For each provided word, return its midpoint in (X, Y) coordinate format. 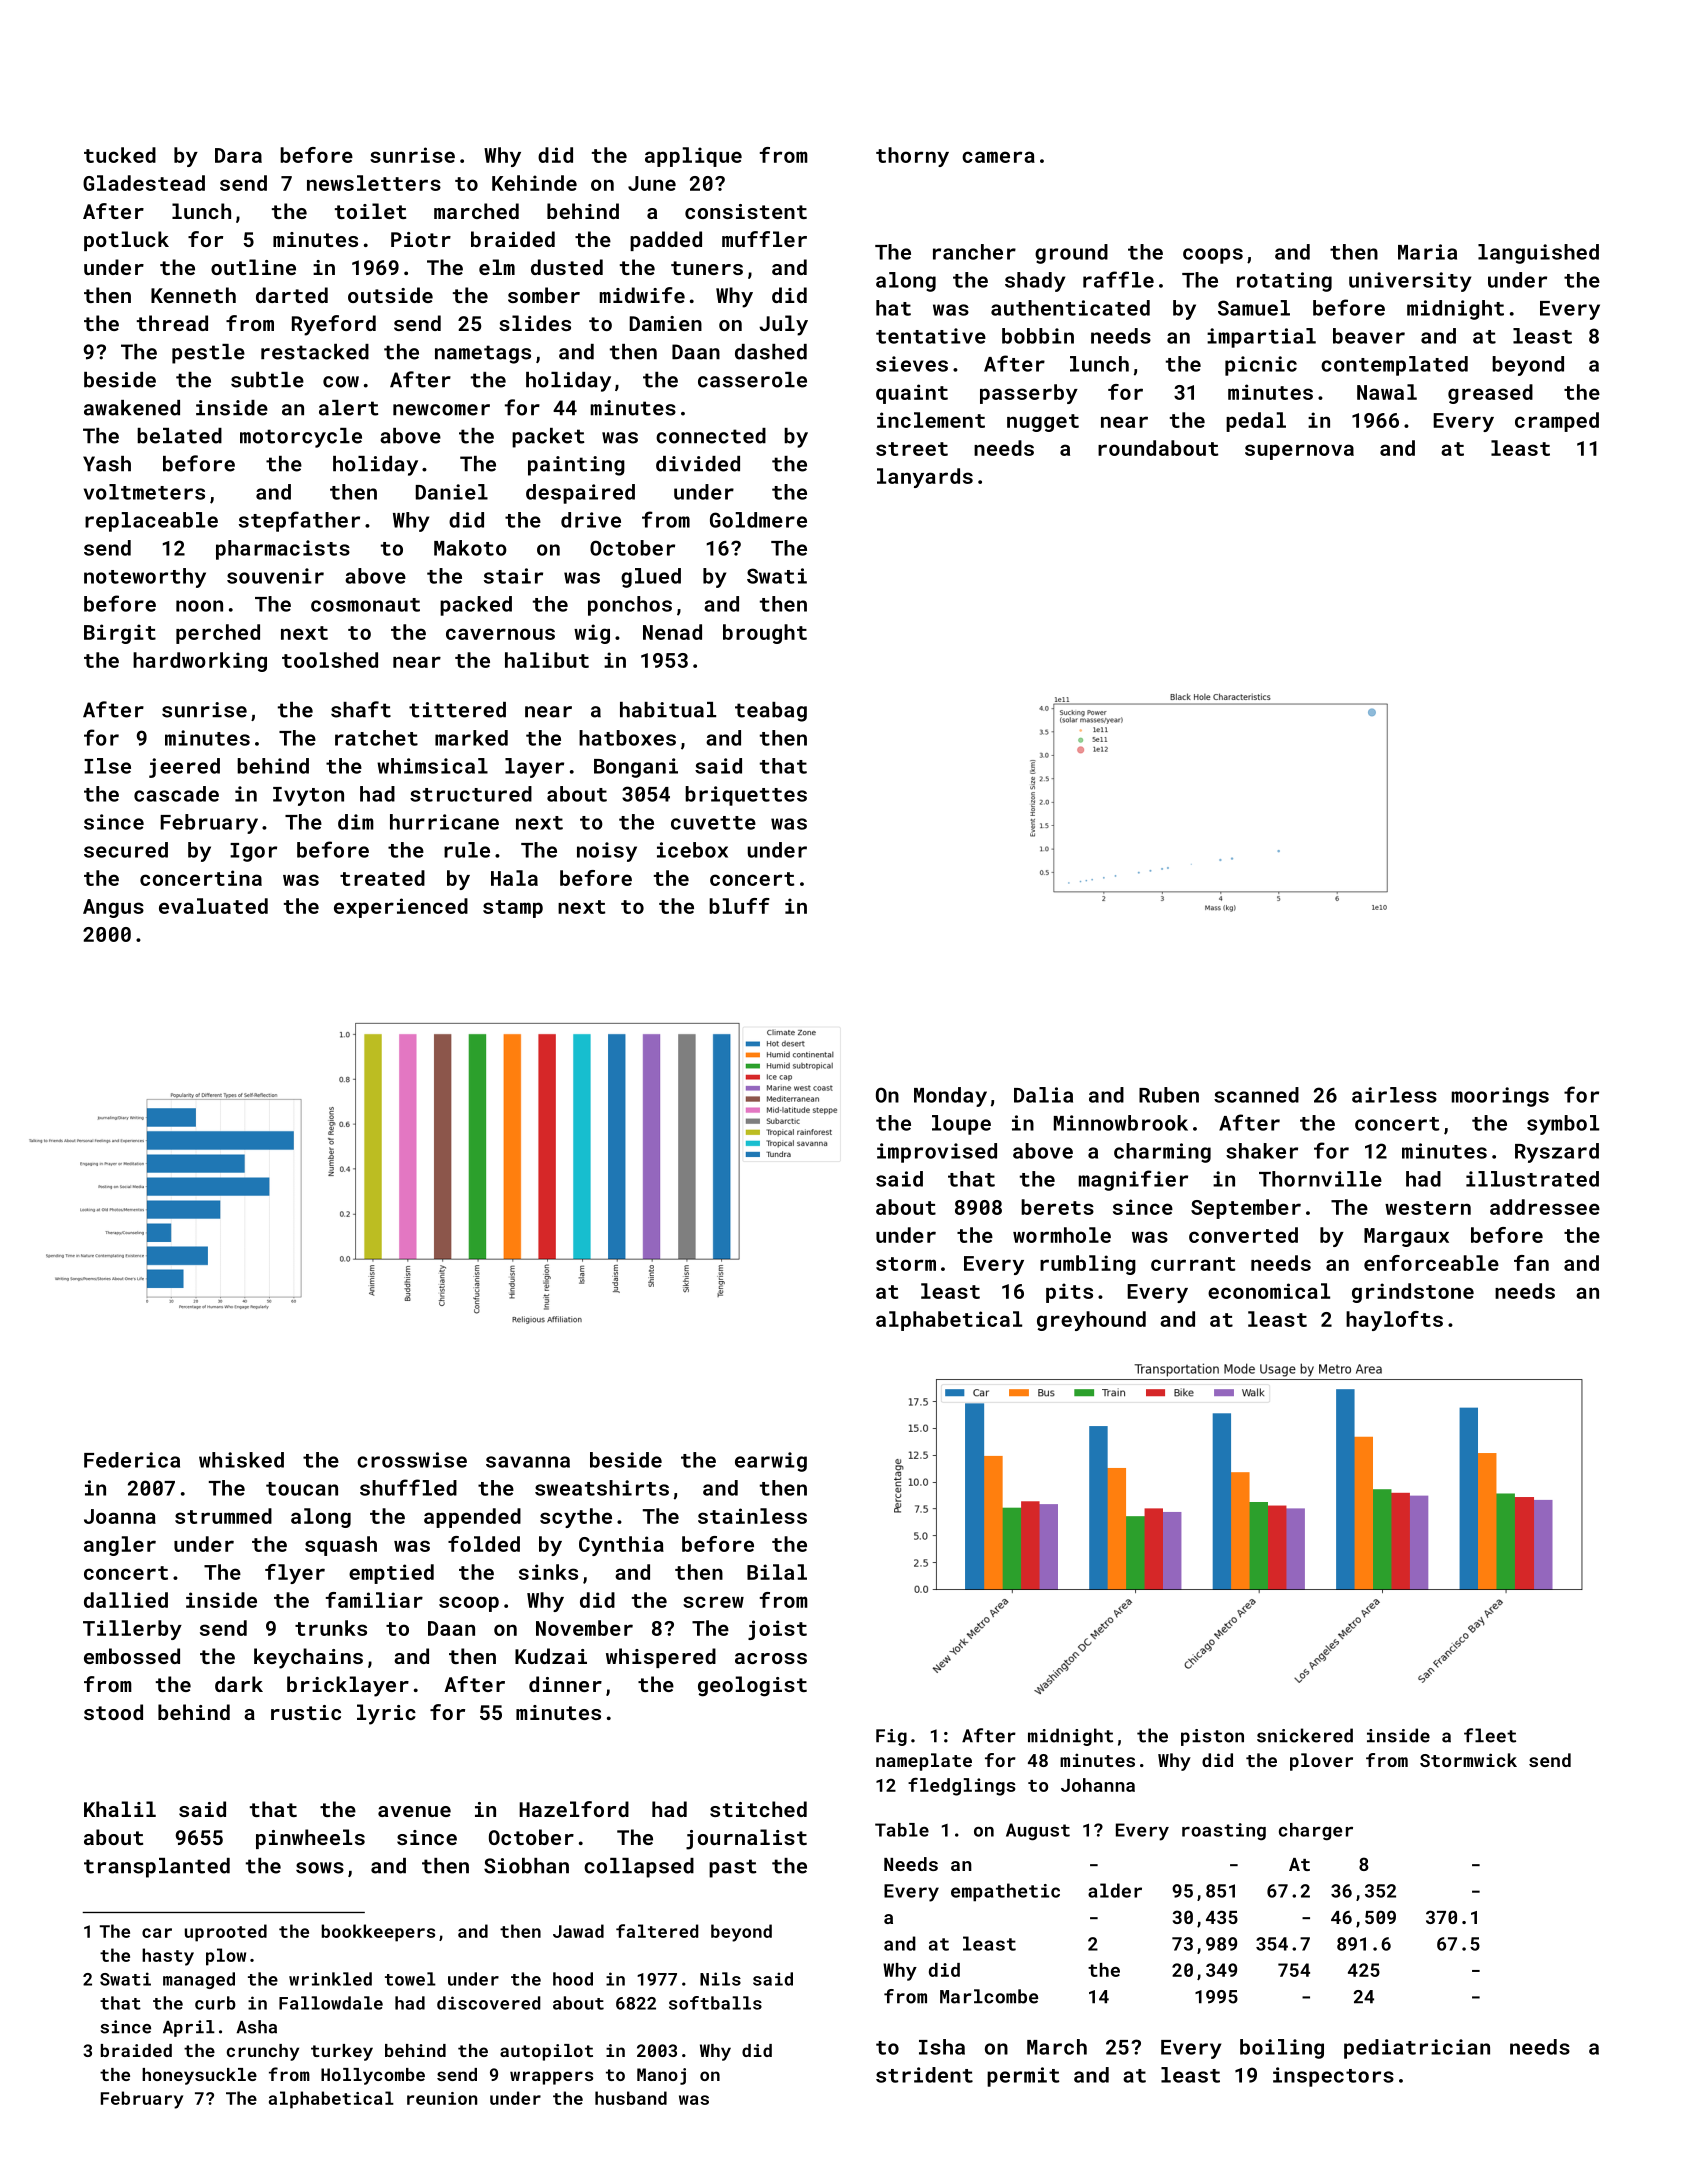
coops (1213, 256)
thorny (912, 157)
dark (239, 1684)
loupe (961, 1125)
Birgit (120, 634)
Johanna (1098, 1785)
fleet (1490, 1735)
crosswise (412, 1460)
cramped (1557, 422)
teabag (771, 712)
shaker (1262, 1151)
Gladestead (144, 183)
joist (777, 1630)
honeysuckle (199, 2076)
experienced (401, 908)
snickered (1305, 1735)
